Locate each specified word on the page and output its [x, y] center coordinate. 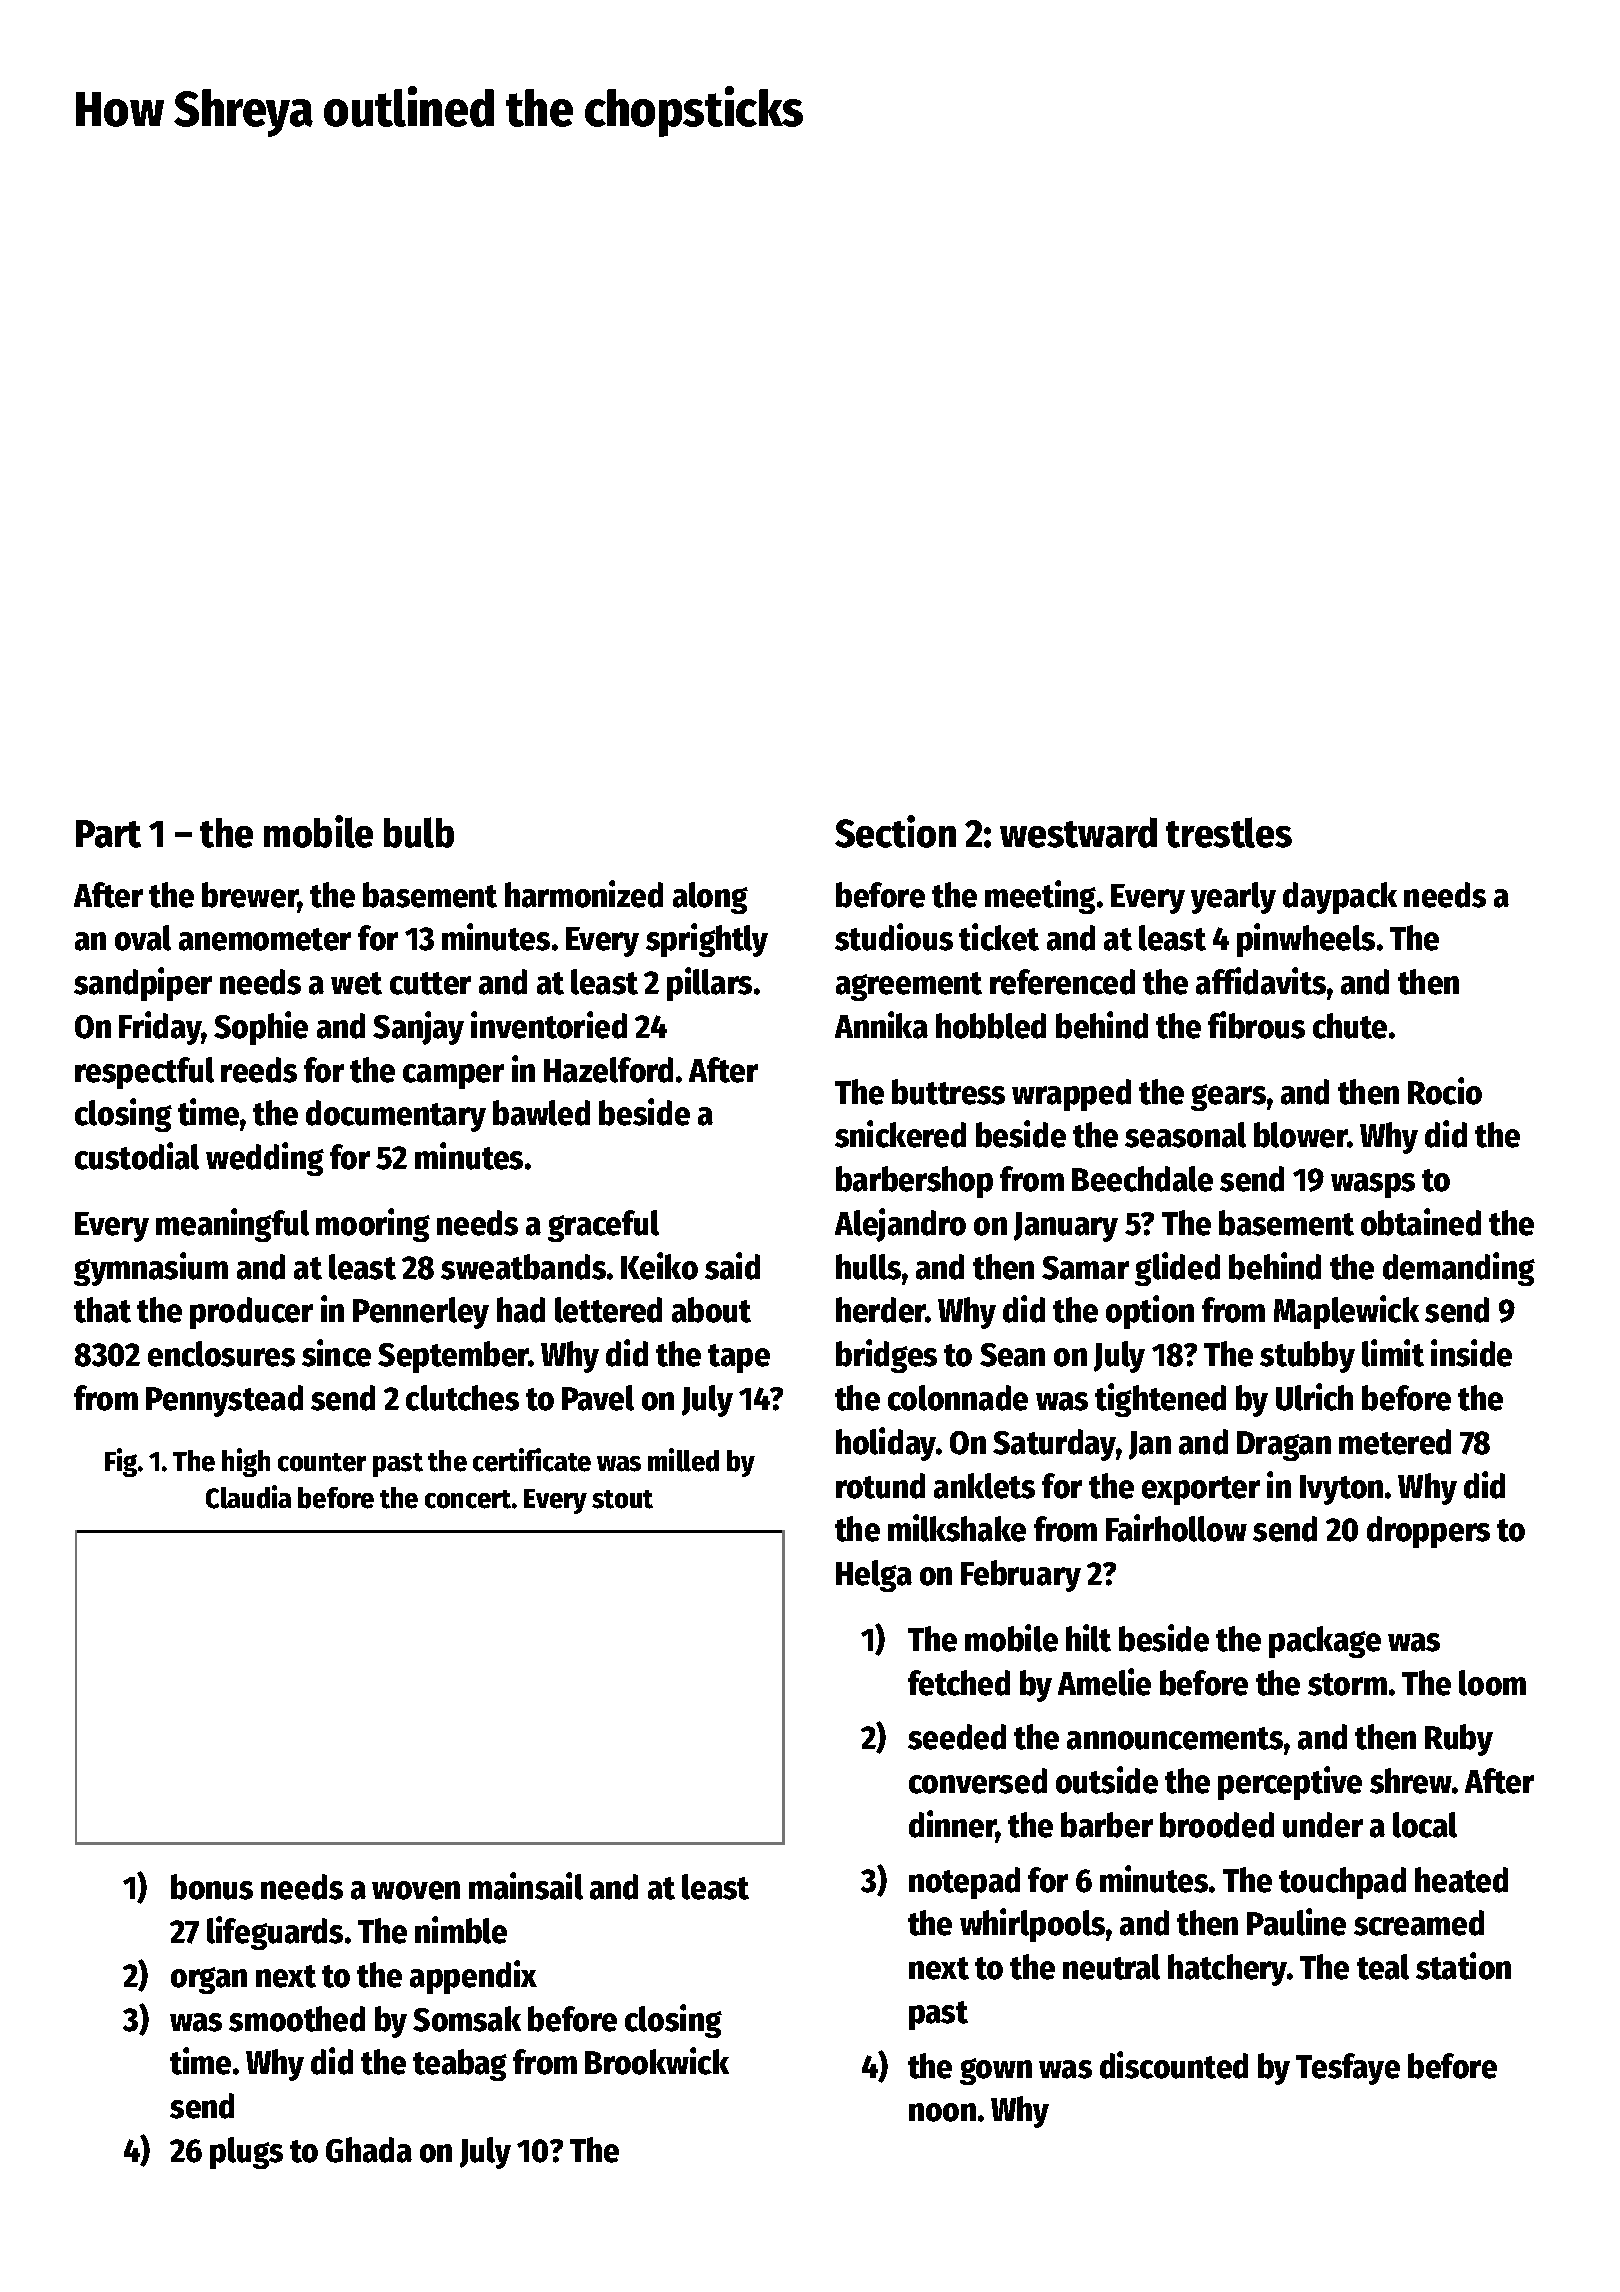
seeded [957, 1737]
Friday [160, 1028]
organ [209, 1980]
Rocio [1445, 1091]
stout [622, 1499]
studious [894, 937]
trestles [1229, 832]
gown [996, 2071]
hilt [1088, 1638]
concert [468, 1499]
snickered [900, 1134]
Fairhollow [1176, 1528]
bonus [212, 1887]
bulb [419, 832]
